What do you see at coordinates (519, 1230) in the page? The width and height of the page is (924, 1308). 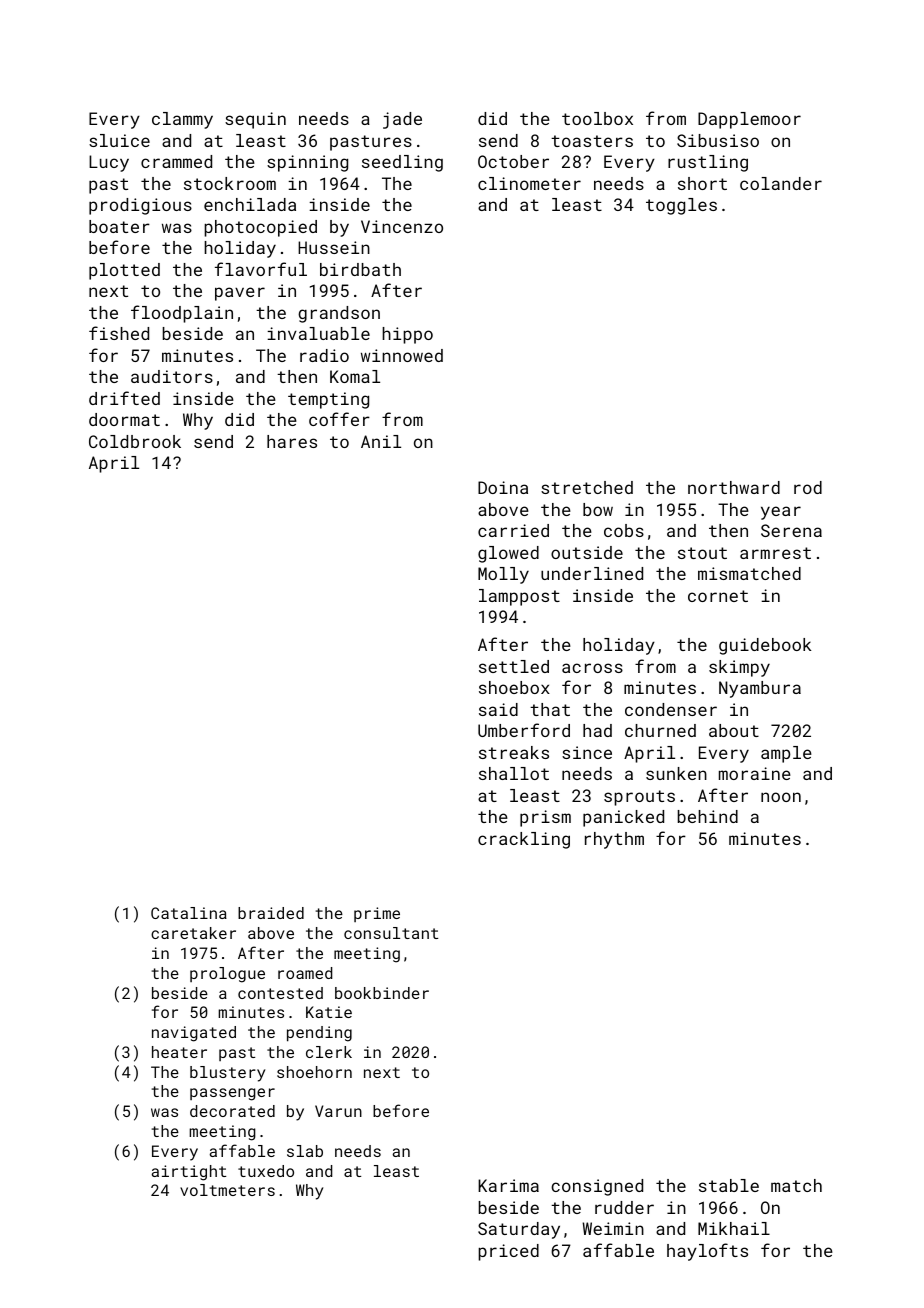 I see `Saturday` at bounding box center [519, 1230].
